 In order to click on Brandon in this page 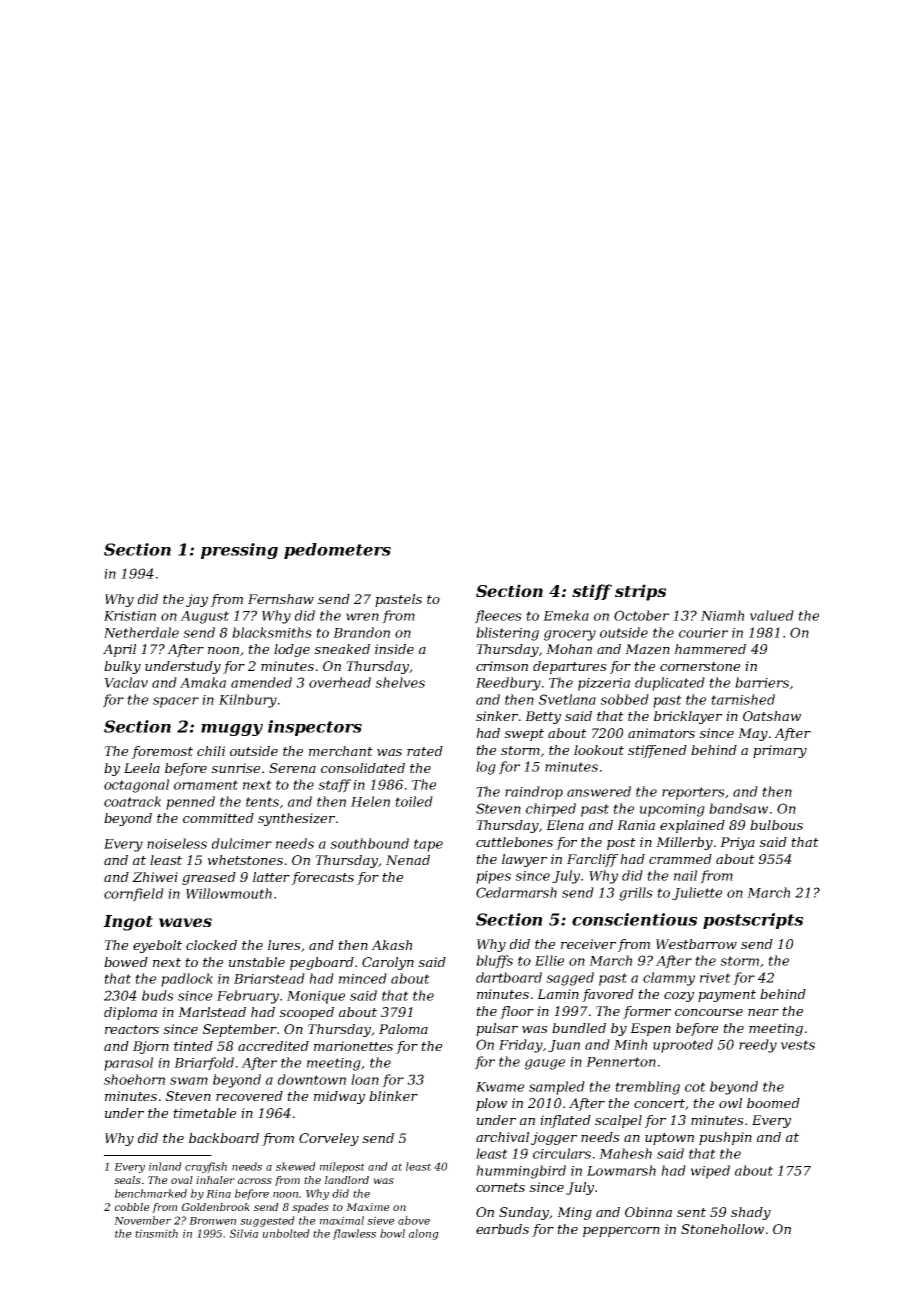, I will do `click(361, 632)`.
